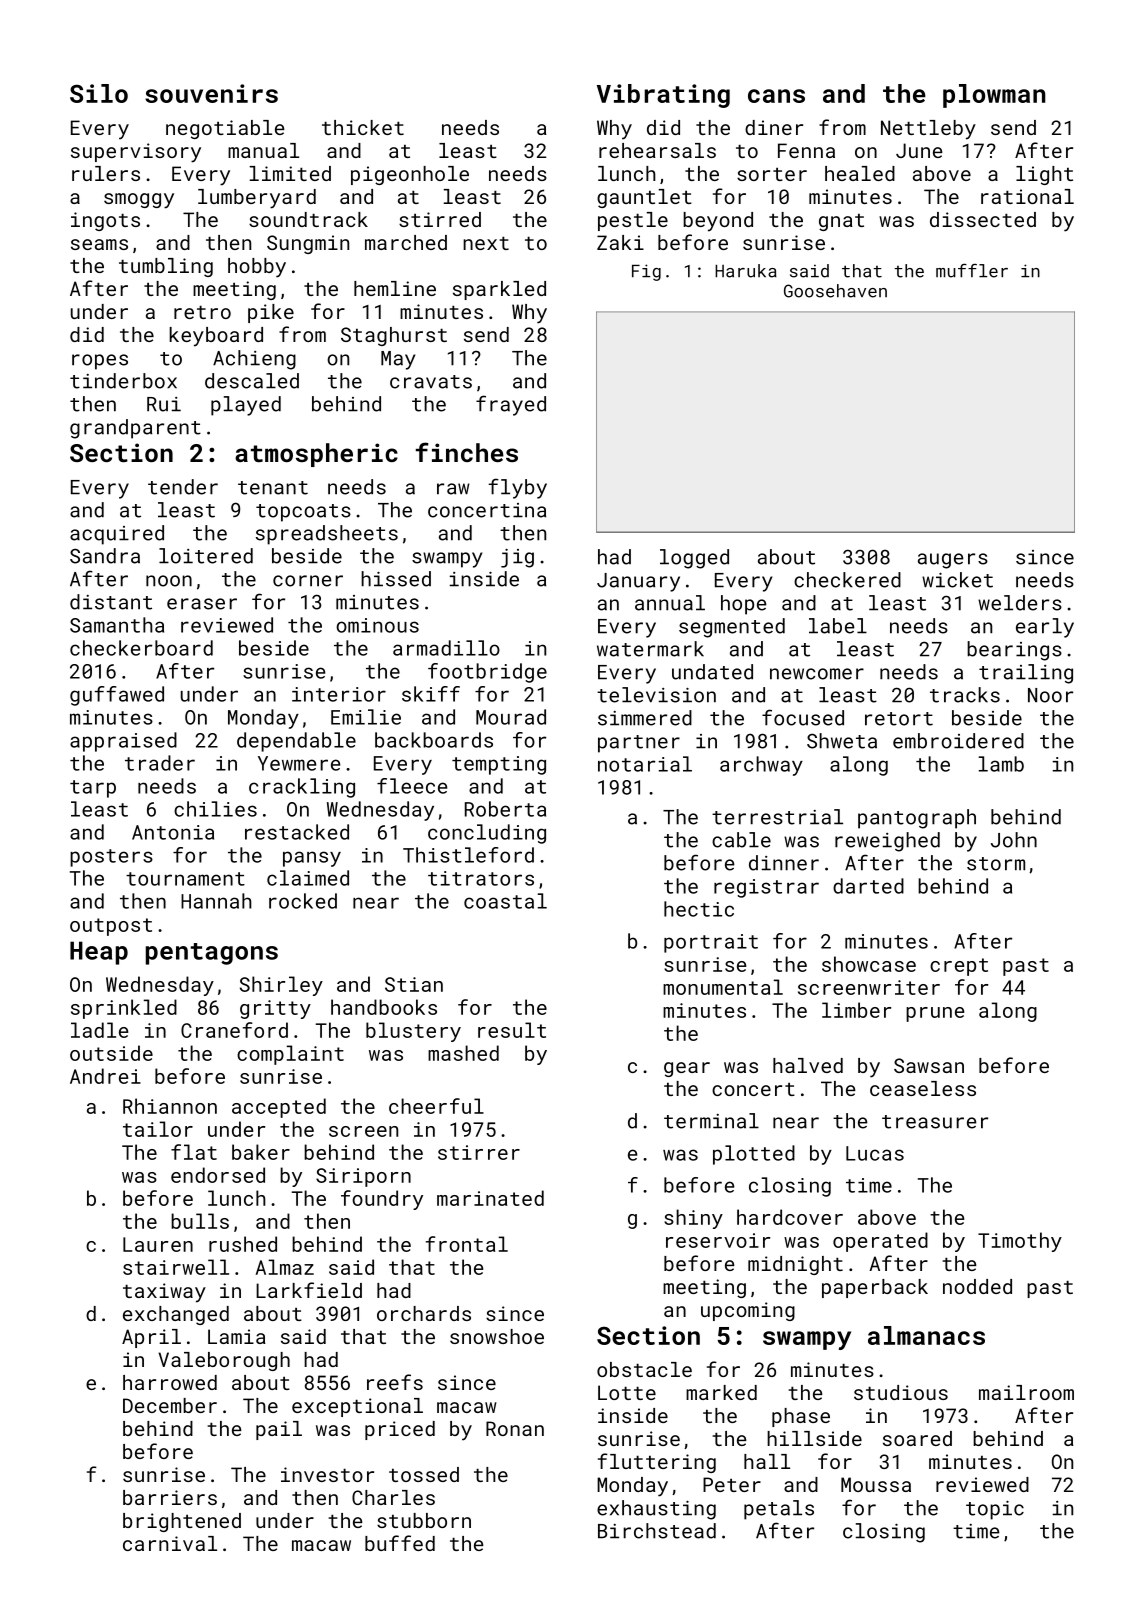  I want to click on carnival, so click(170, 1543).
